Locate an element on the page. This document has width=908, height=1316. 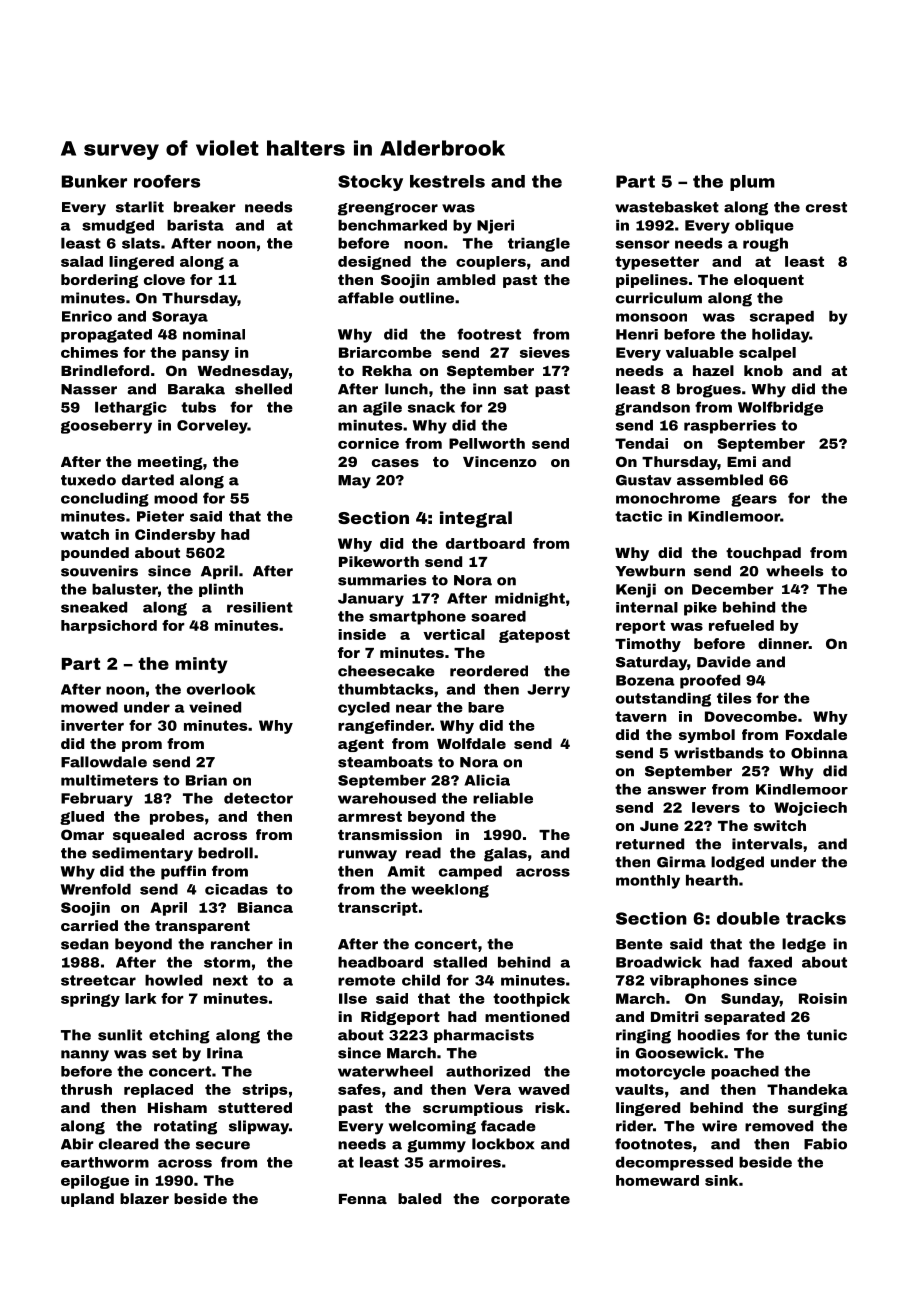
stalled is located at coordinates (460, 962).
